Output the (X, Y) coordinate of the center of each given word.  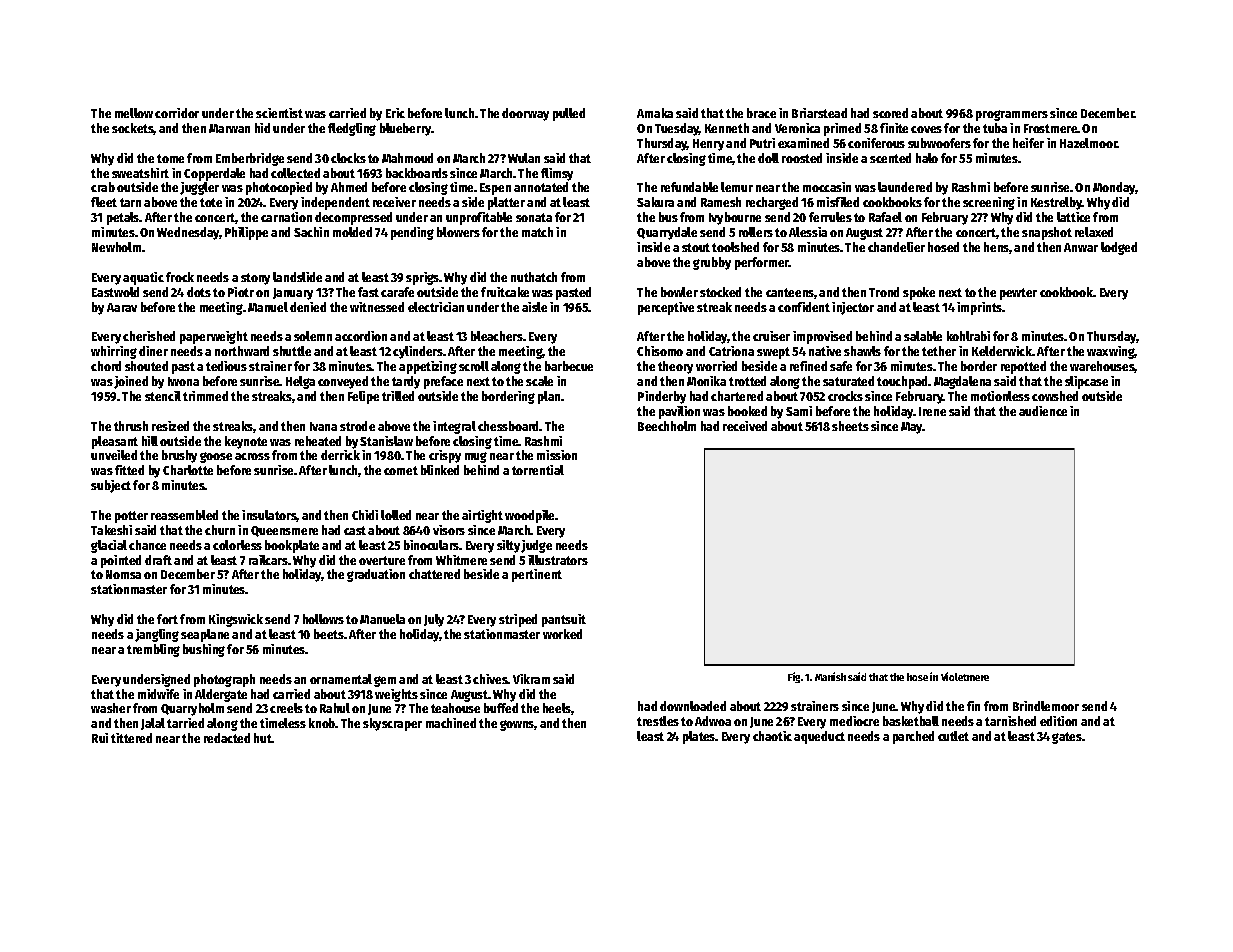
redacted (227, 738)
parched (913, 737)
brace (761, 113)
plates (699, 737)
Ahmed (349, 187)
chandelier (896, 247)
